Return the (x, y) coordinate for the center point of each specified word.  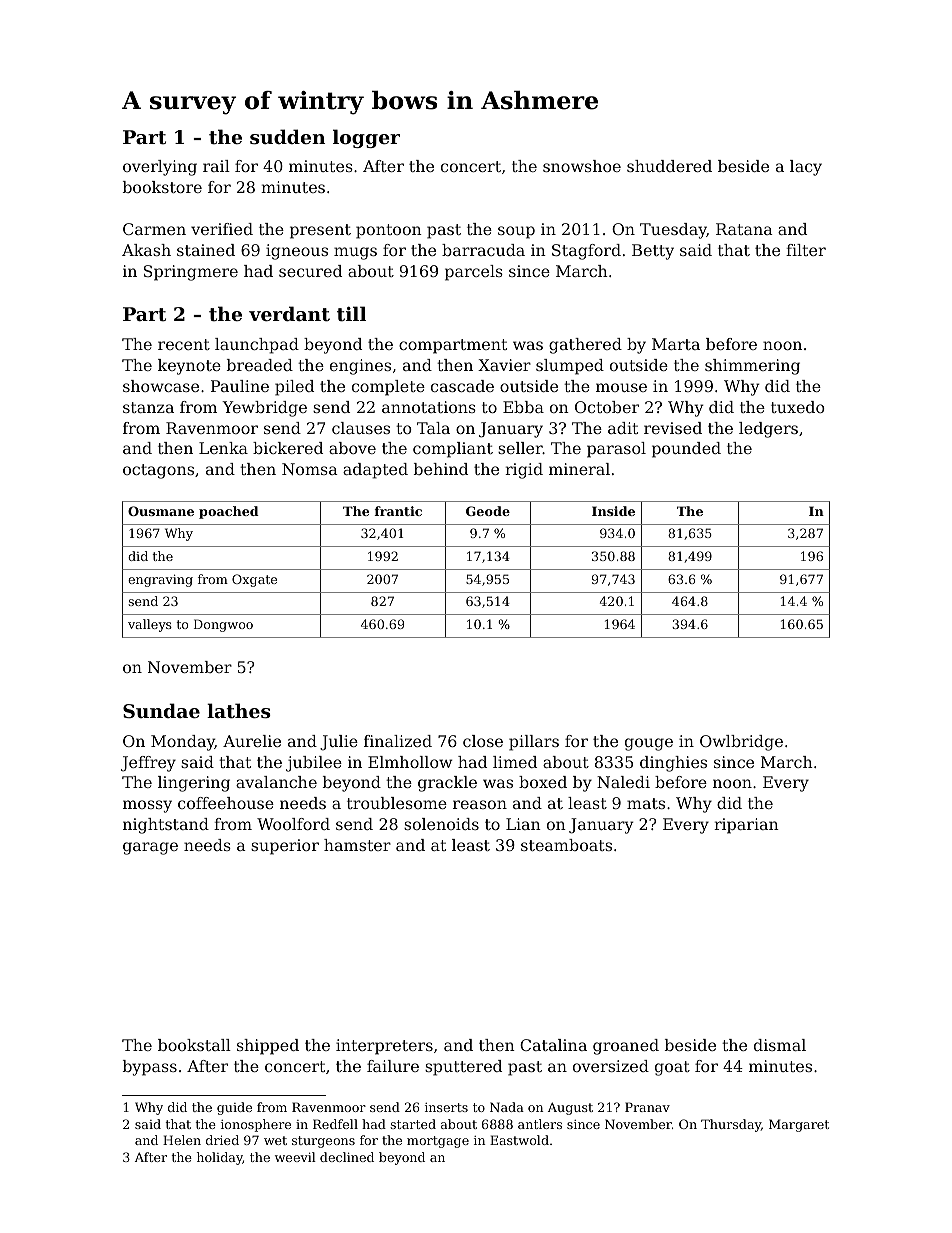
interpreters (384, 1047)
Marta (676, 344)
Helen (182, 1140)
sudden (287, 137)
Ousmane (161, 511)
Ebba (523, 407)
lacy (806, 168)
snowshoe (582, 166)
